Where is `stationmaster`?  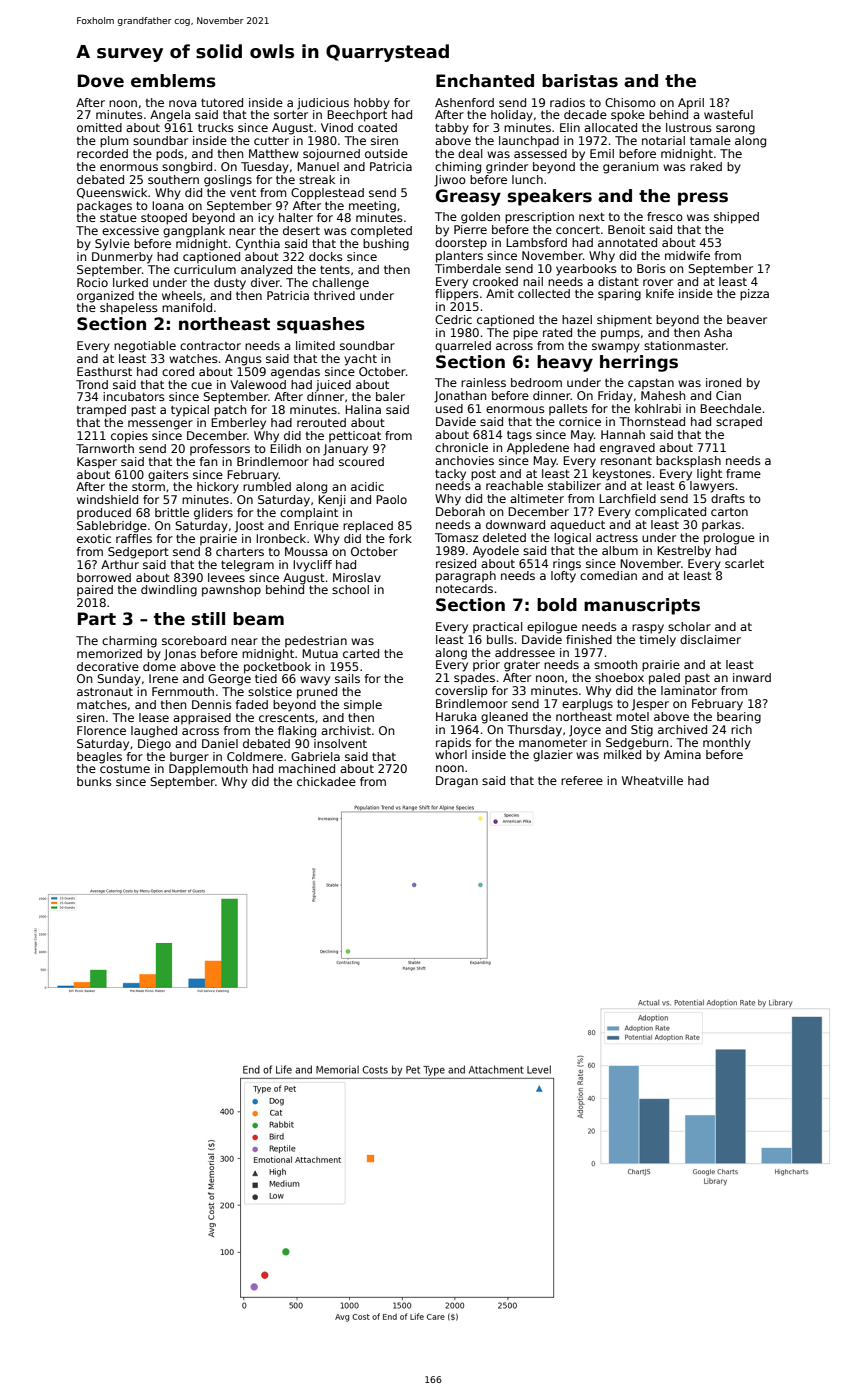 stationmaster is located at coordinates (685, 345).
